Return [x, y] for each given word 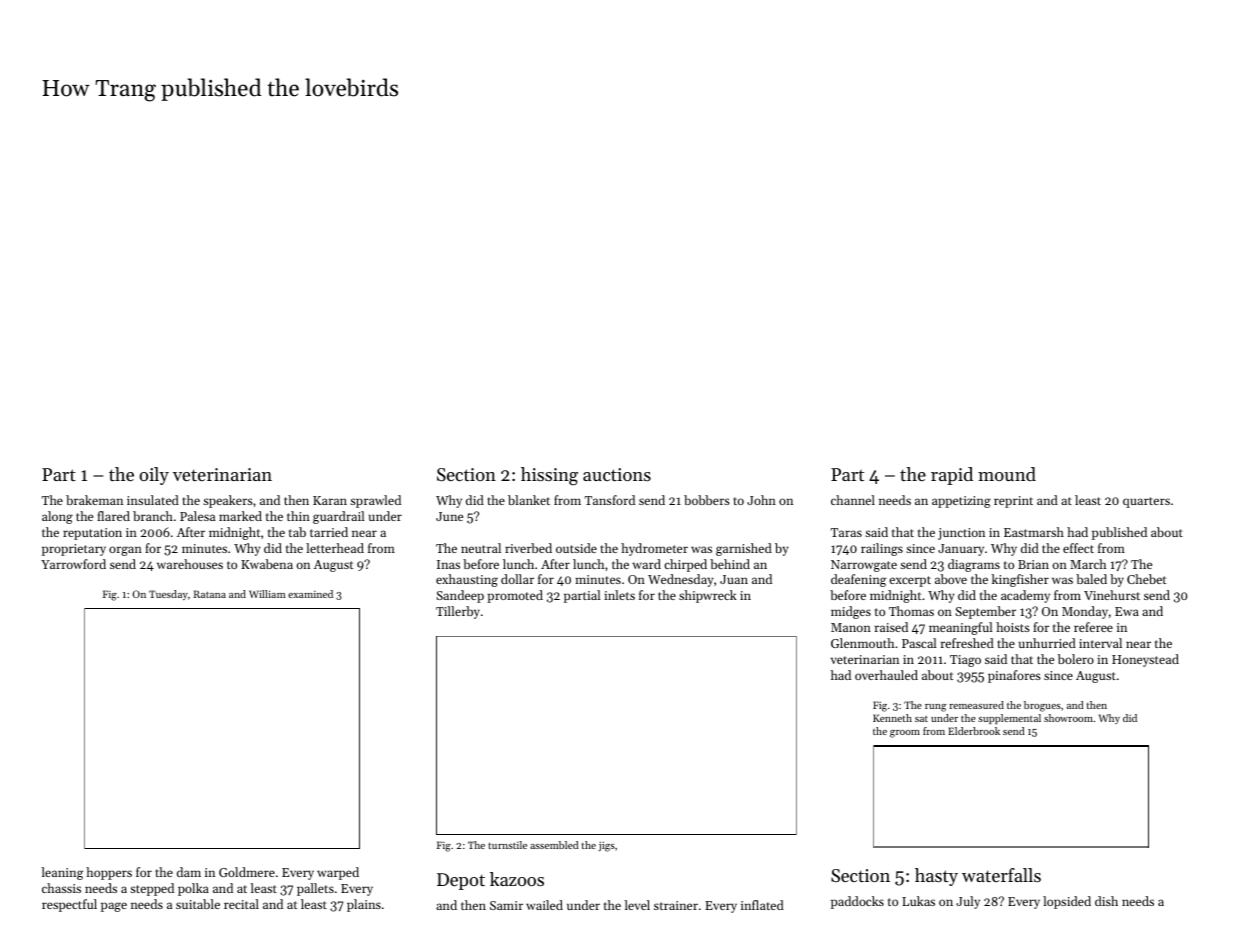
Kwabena [267, 564]
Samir [506, 905]
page [114, 907]
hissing [549, 476]
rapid [952, 476]
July [968, 902]
